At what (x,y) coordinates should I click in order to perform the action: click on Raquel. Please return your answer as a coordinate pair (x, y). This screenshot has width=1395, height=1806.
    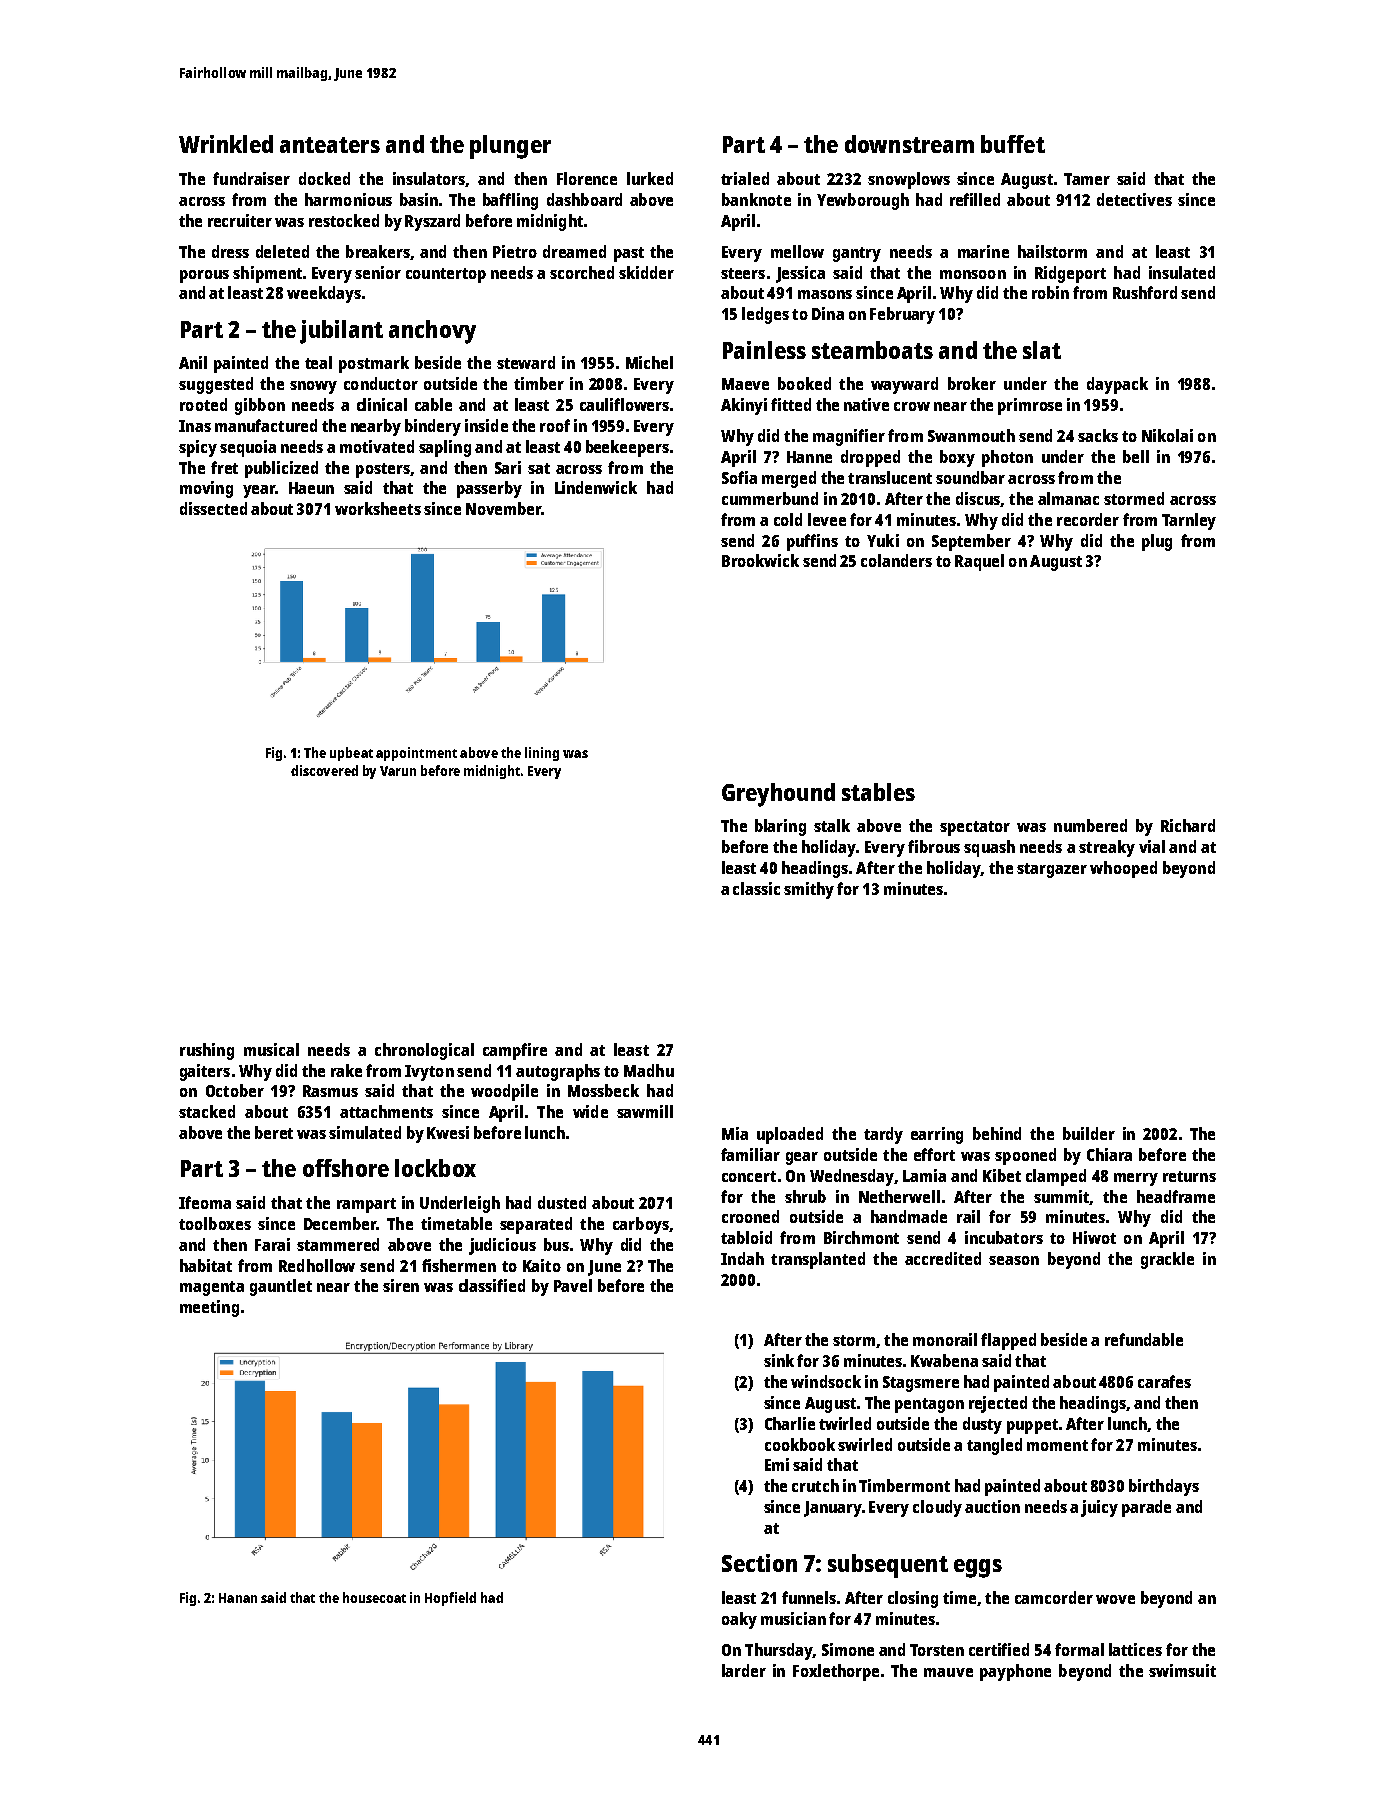
    Looking at the image, I should click on (979, 562).
